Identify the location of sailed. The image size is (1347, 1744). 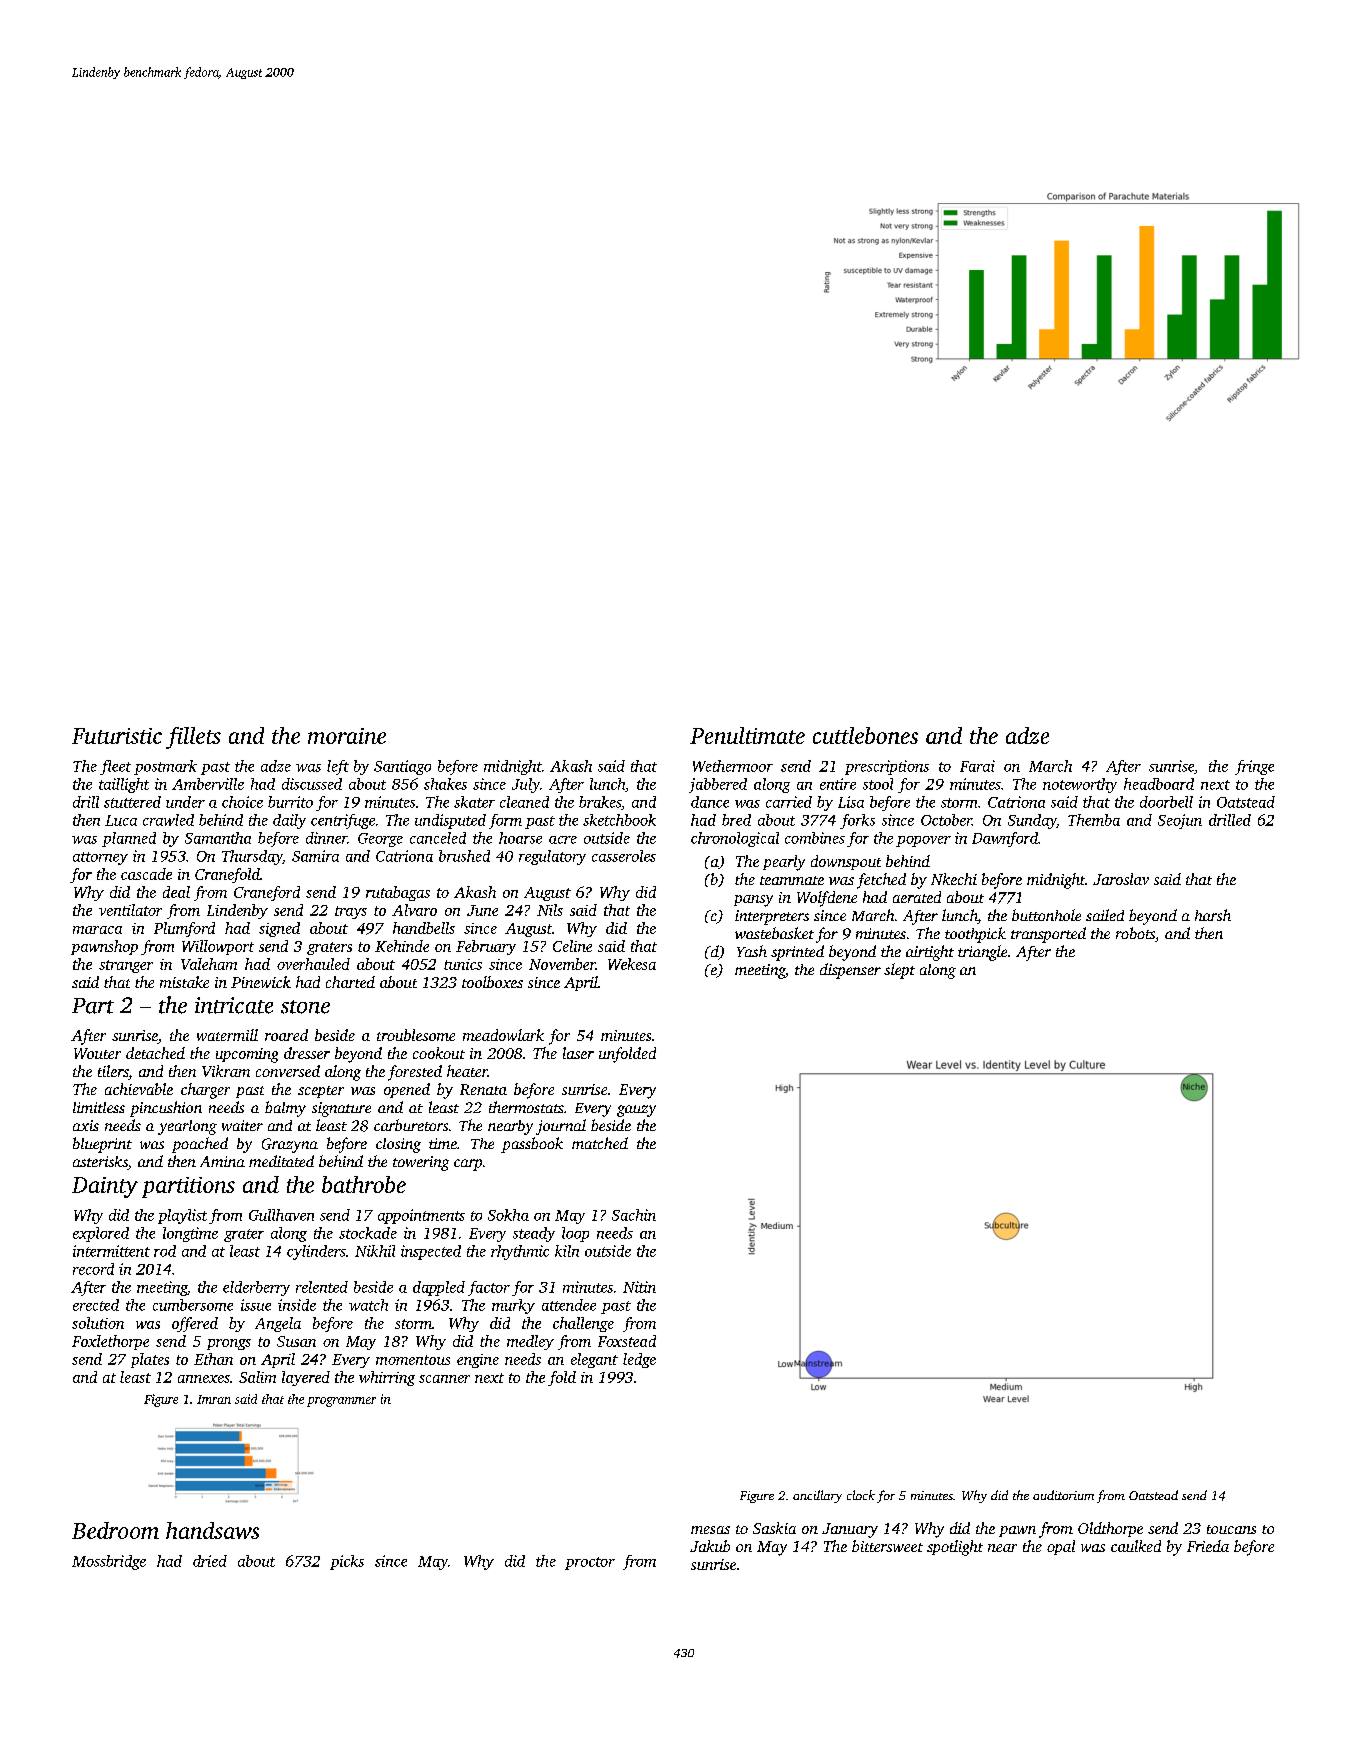
(1105, 915).
